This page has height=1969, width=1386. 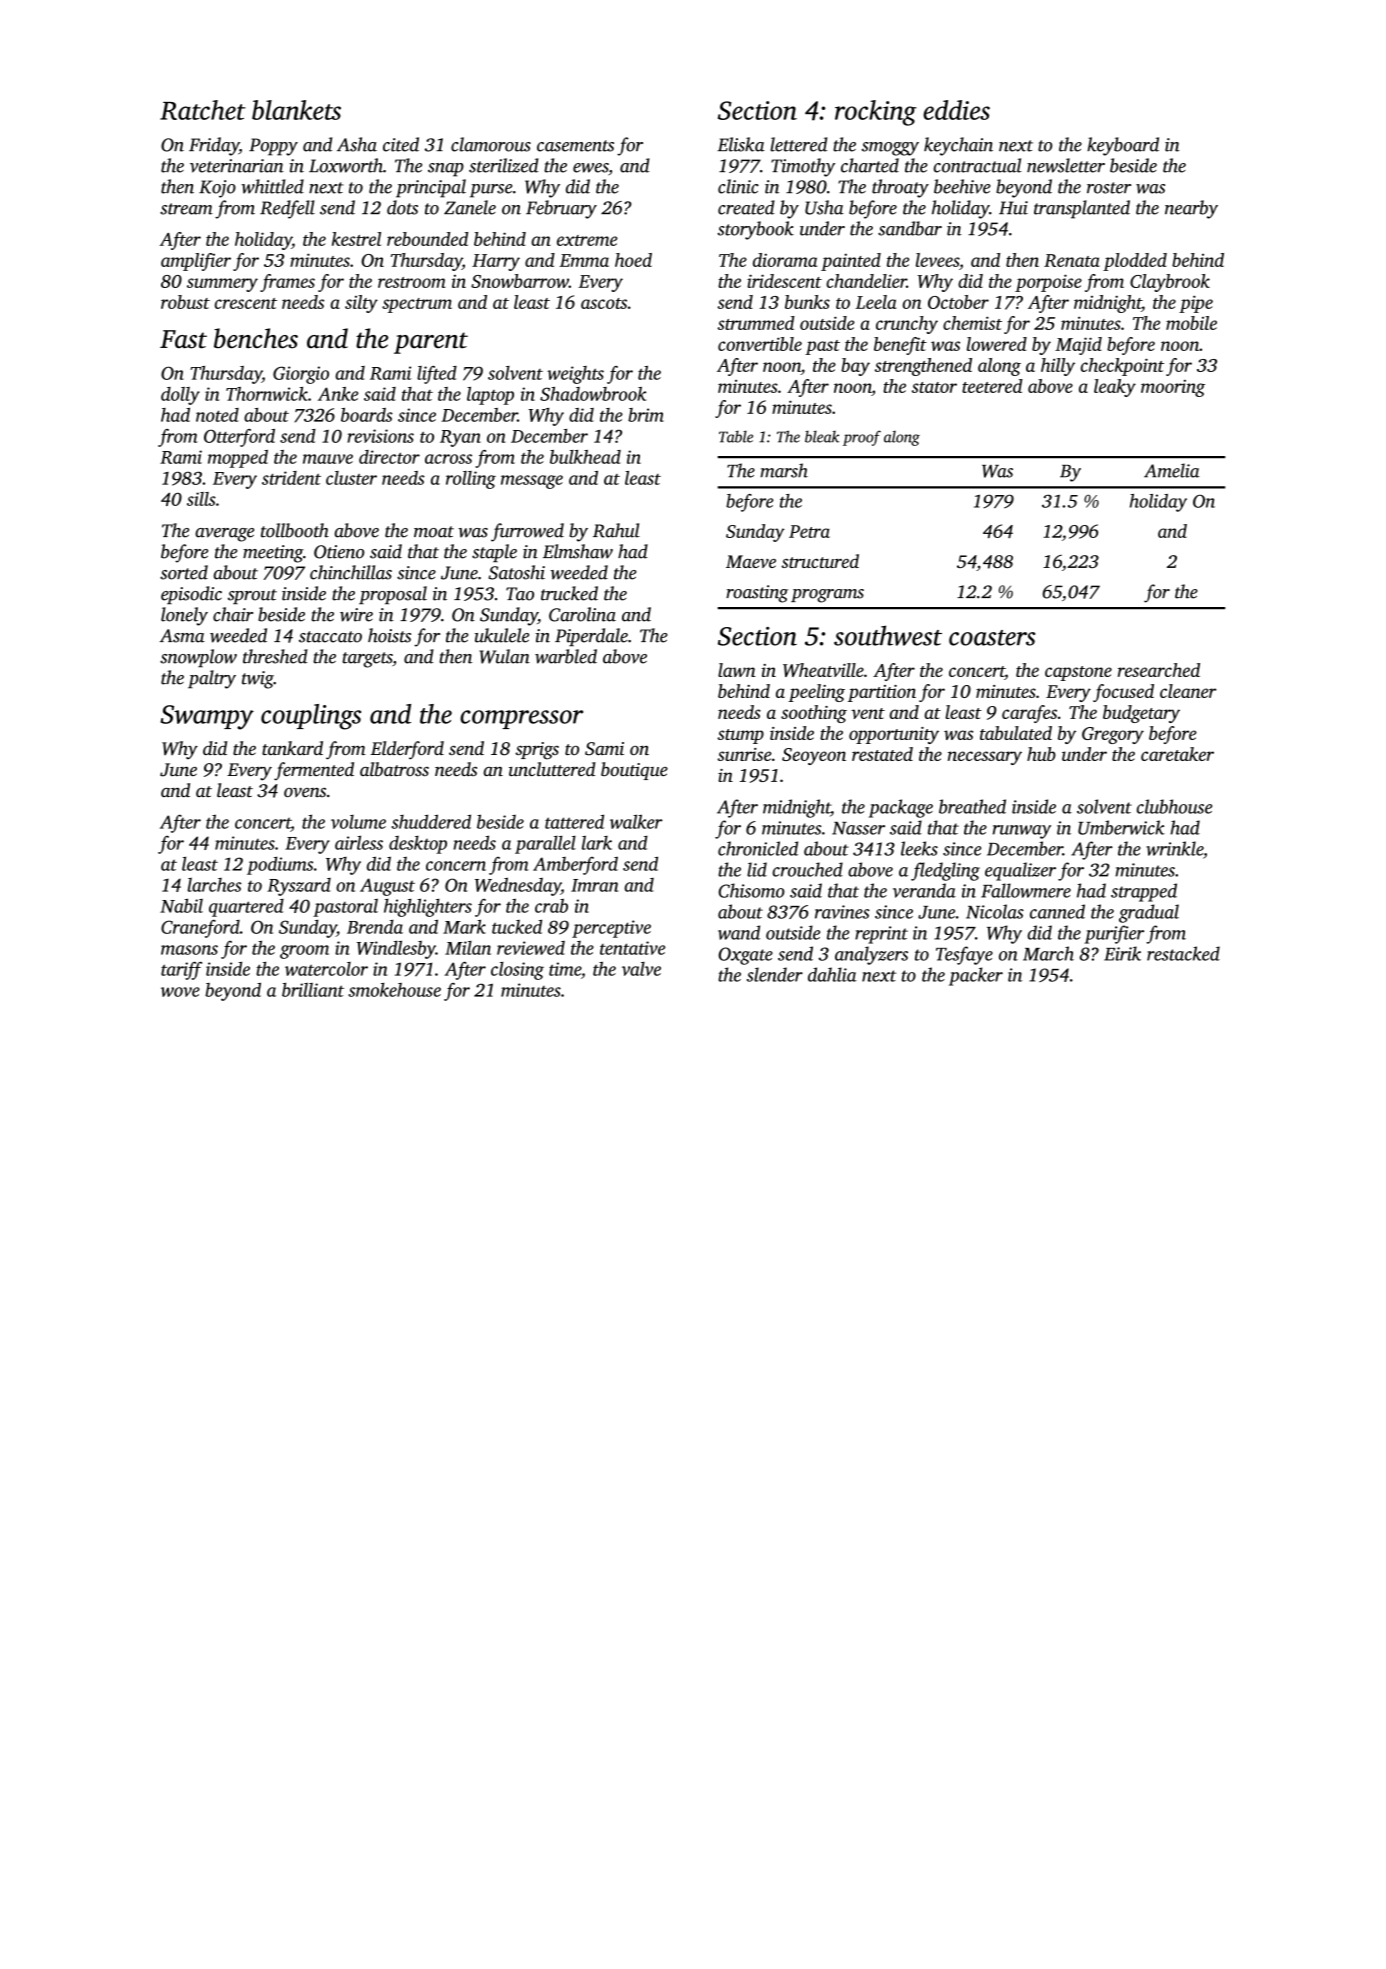 What do you see at coordinates (760, 344) in the page?
I see `convertible` at bounding box center [760, 344].
